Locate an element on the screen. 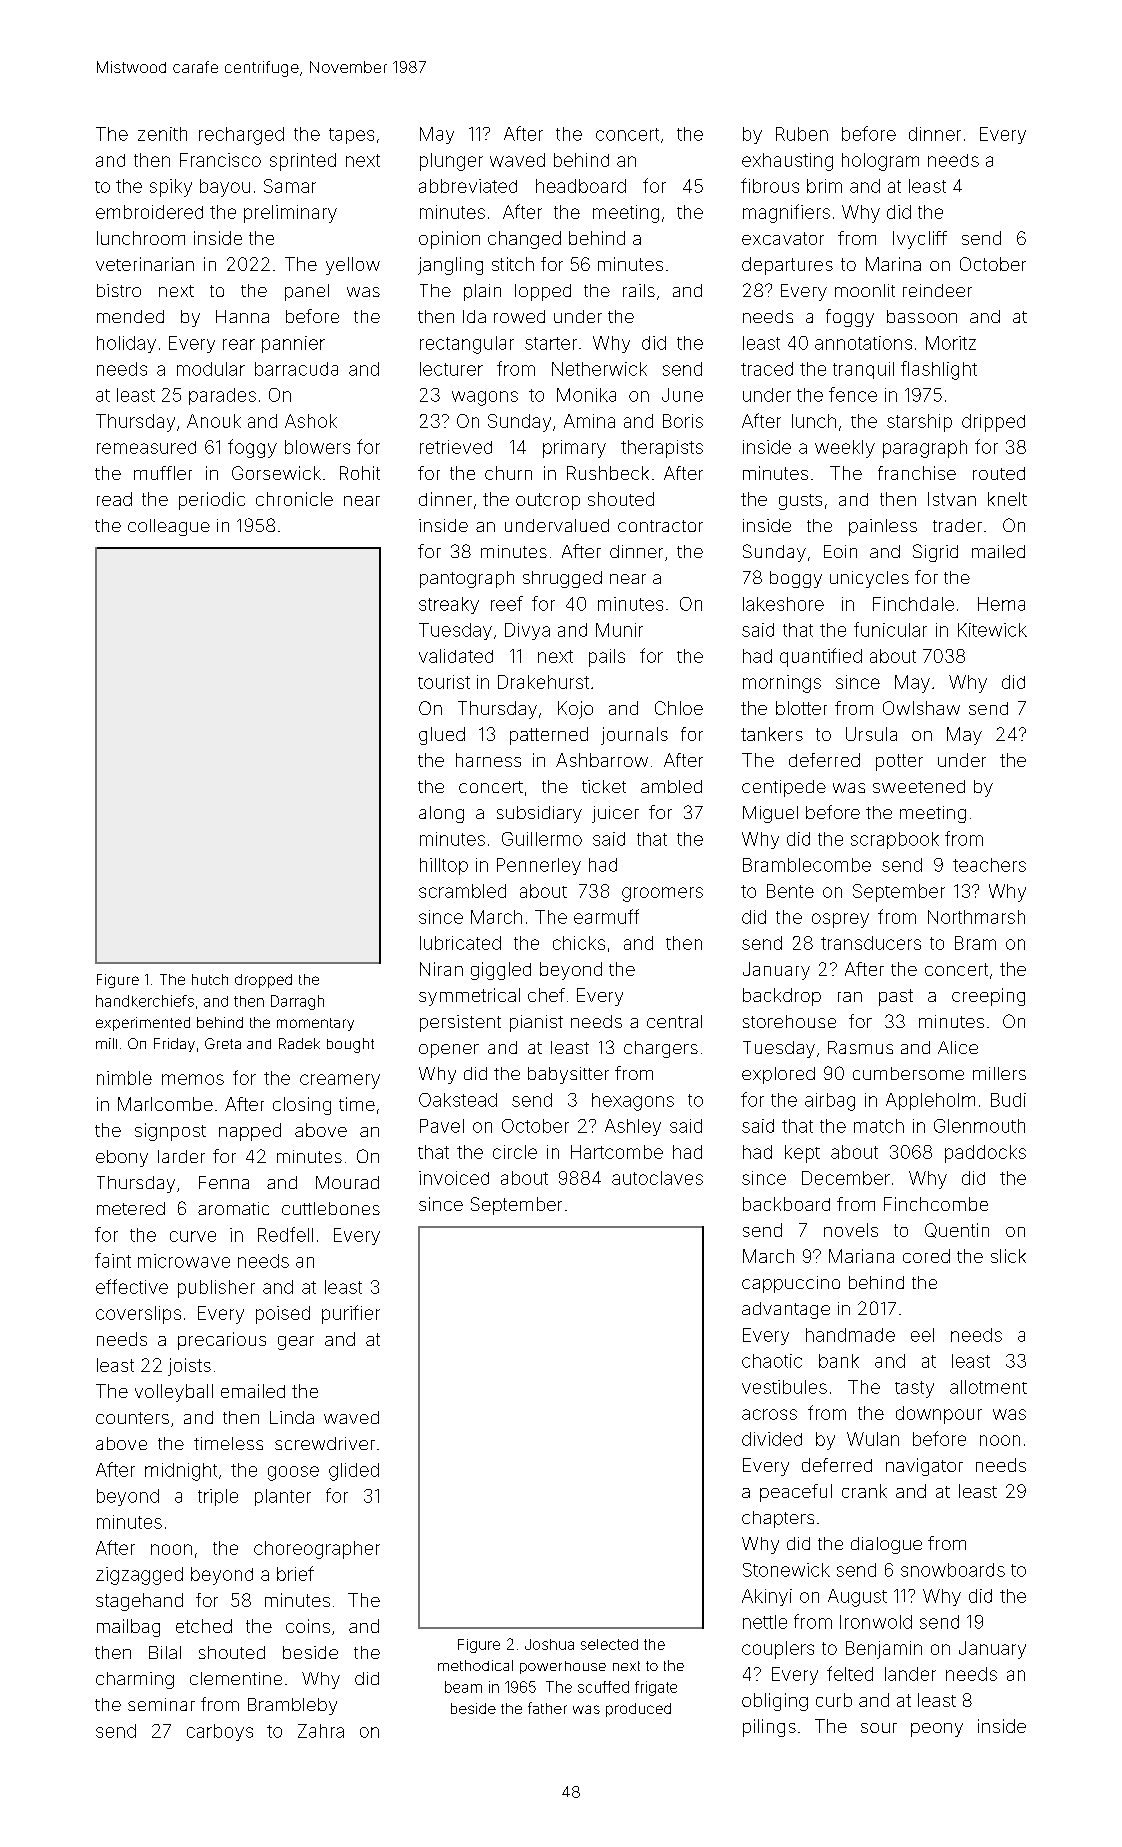 Image resolution: width=1122 pixels, height=1847 pixels. navigator is located at coordinates (924, 1467).
